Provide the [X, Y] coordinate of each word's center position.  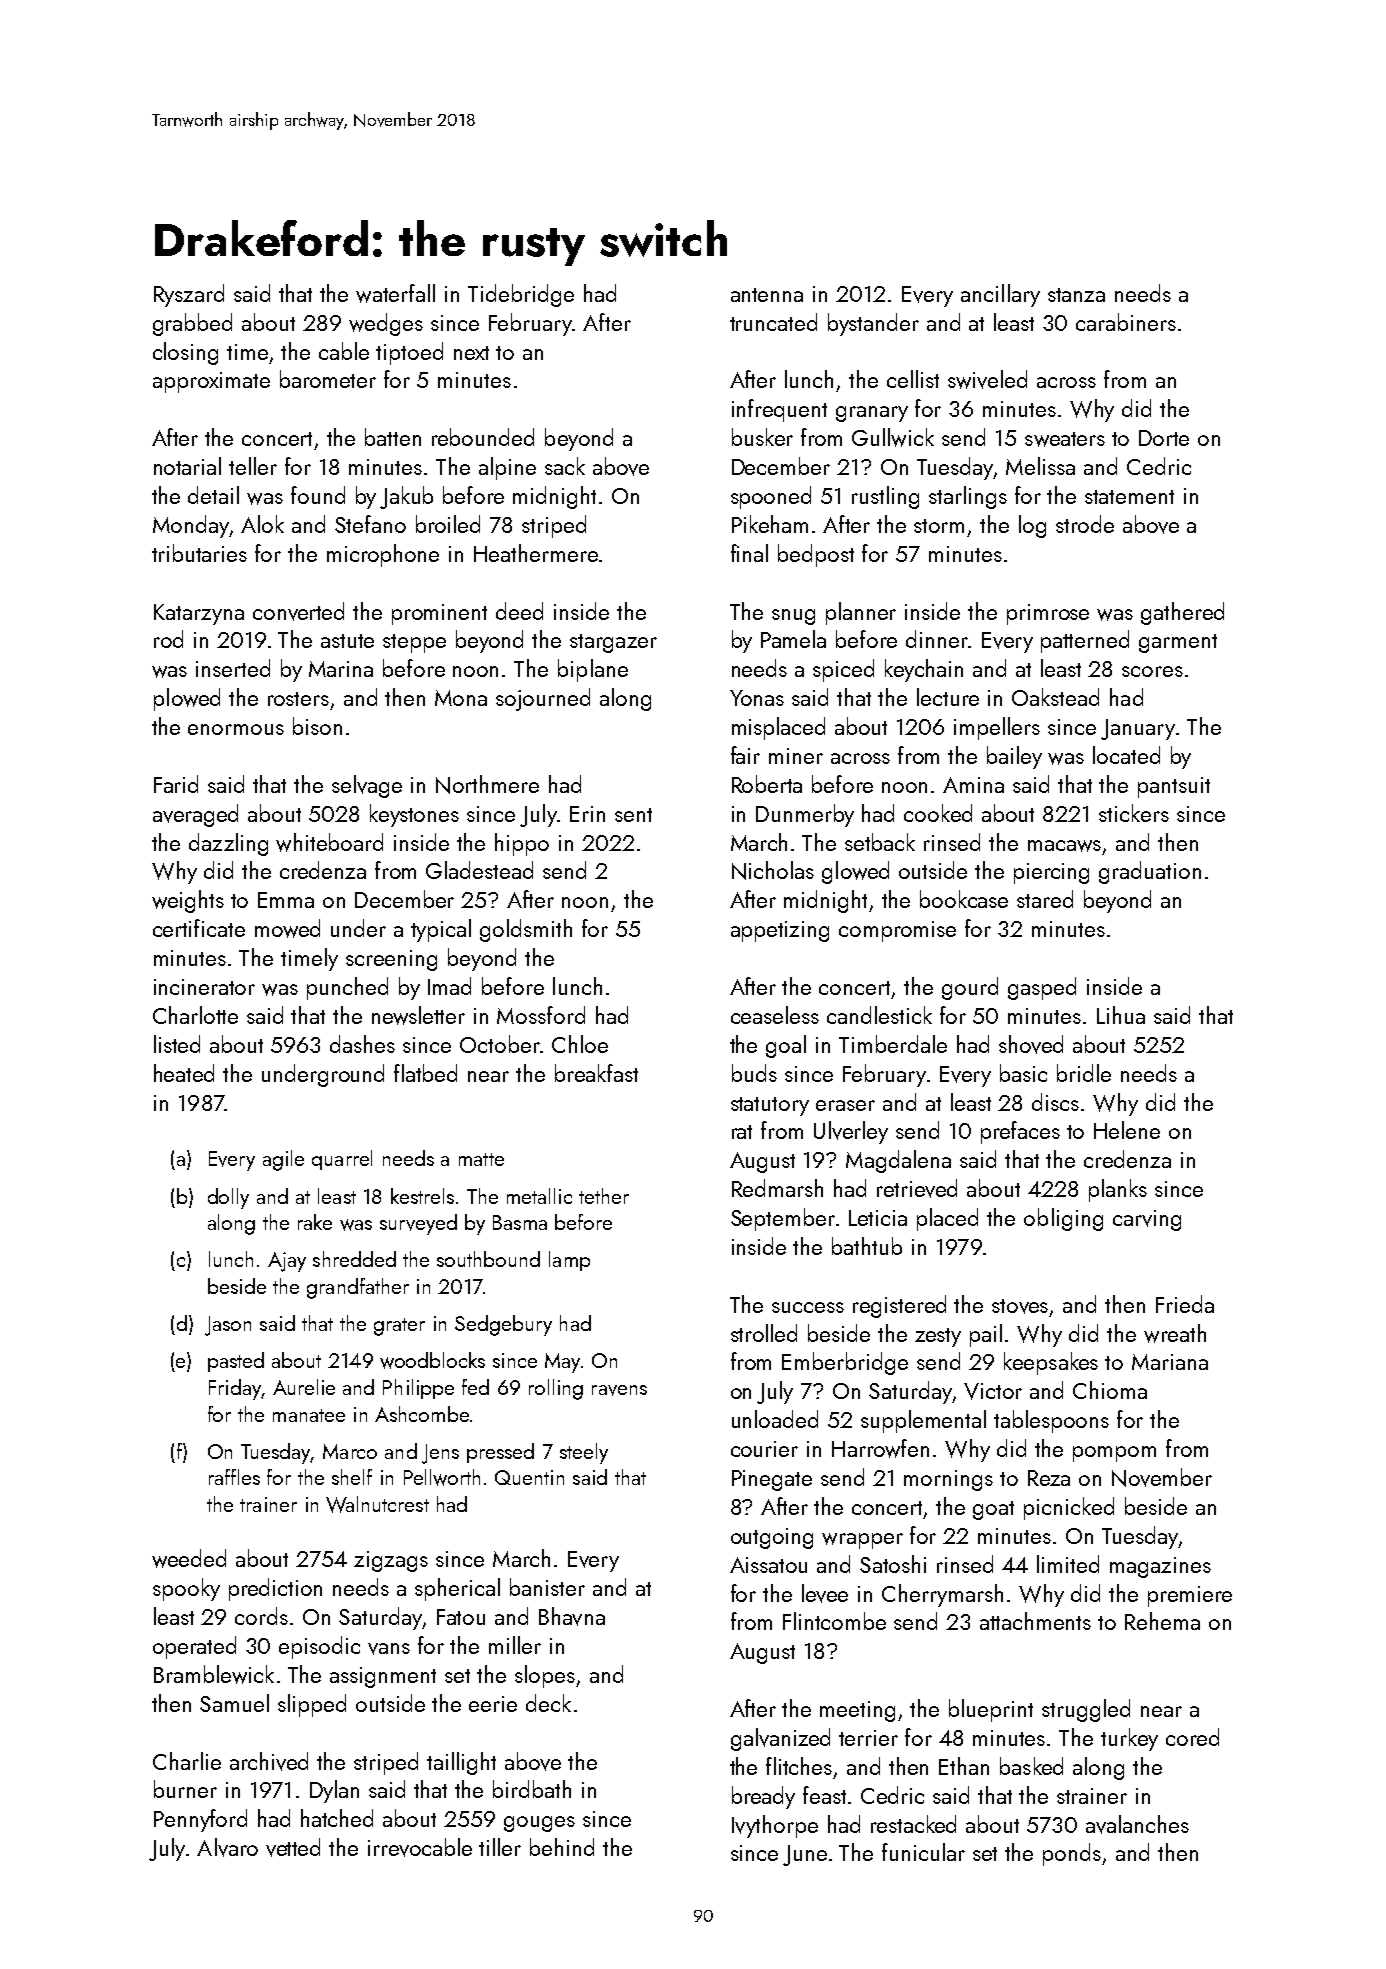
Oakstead [1055, 697]
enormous [236, 729]
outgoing [772, 1538]
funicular [923, 1852]
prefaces [1020, 1132]
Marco [350, 1451]
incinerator [204, 987]
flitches [799, 1766]
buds [754, 1073]
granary [872, 414]
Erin [587, 814]
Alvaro [227, 1847]
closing [185, 353]
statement [1129, 497]
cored [1192, 1737]
